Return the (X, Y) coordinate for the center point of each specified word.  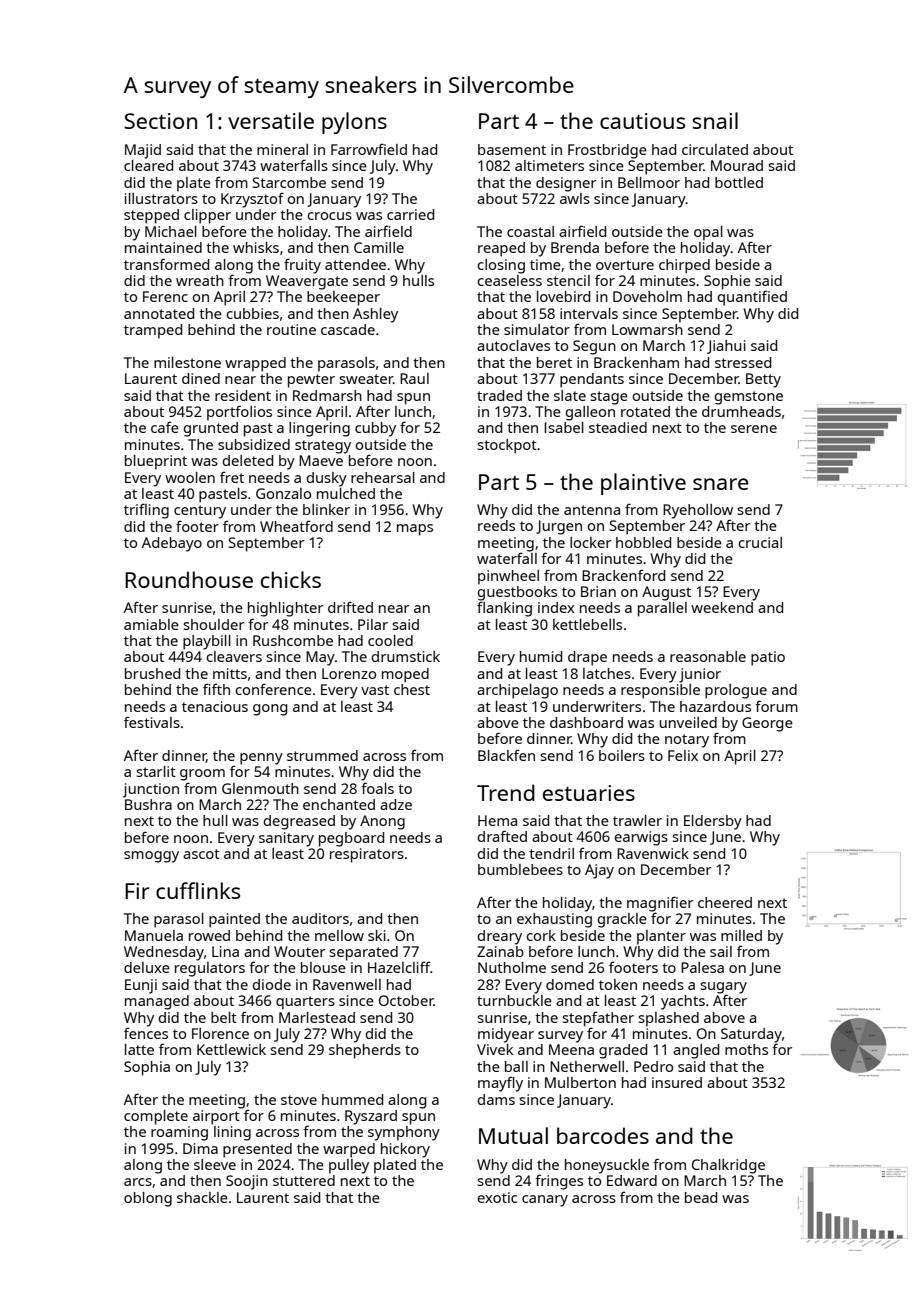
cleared (148, 165)
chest (412, 689)
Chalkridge (728, 1166)
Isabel (564, 427)
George (767, 724)
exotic (497, 1197)
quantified (752, 298)
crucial (760, 542)
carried (410, 214)
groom (202, 775)
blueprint (156, 462)
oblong (148, 1199)
